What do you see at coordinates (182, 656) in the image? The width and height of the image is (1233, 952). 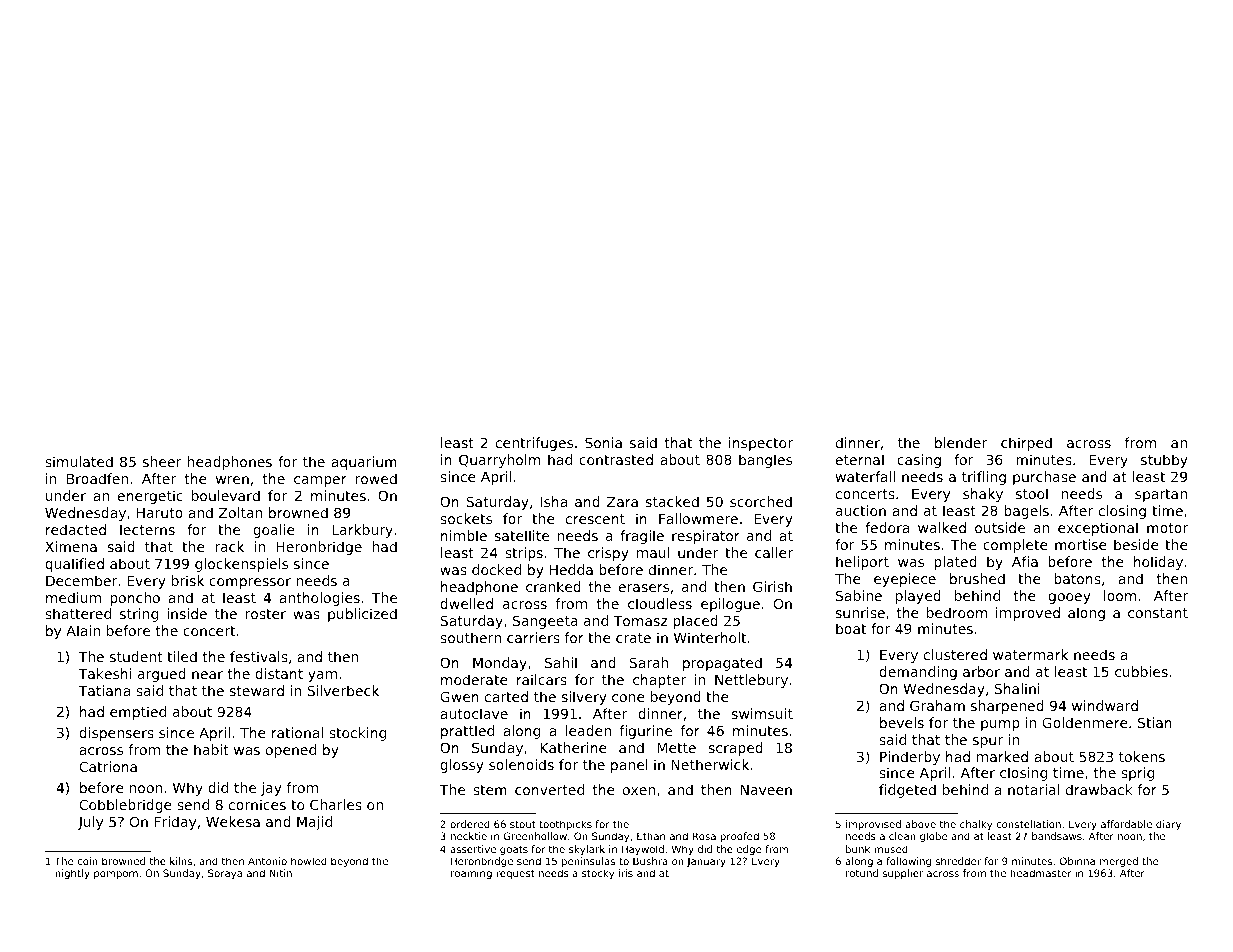 I see `tiled` at bounding box center [182, 656].
